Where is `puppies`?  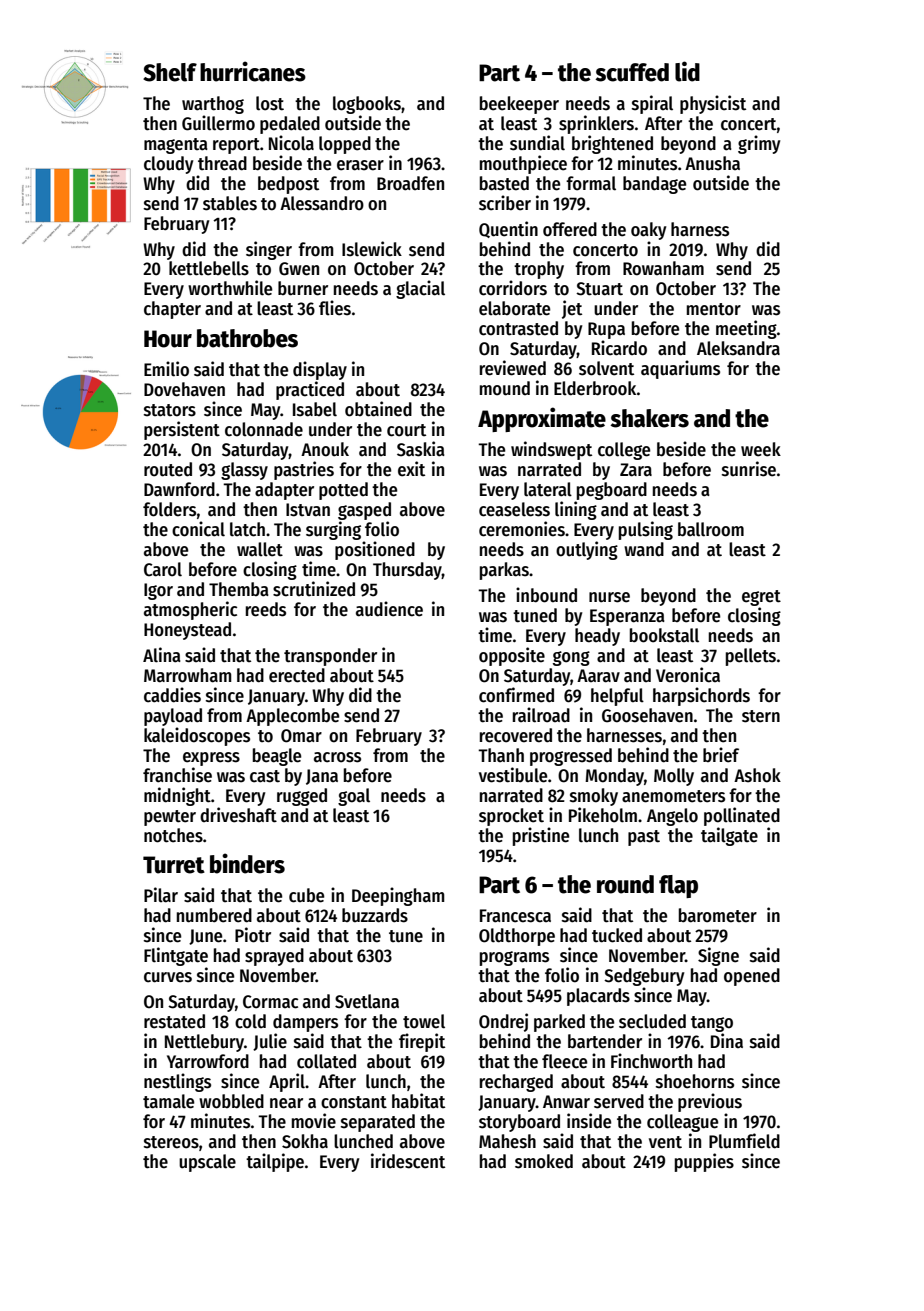
puppies is located at coordinates (704, 1162).
